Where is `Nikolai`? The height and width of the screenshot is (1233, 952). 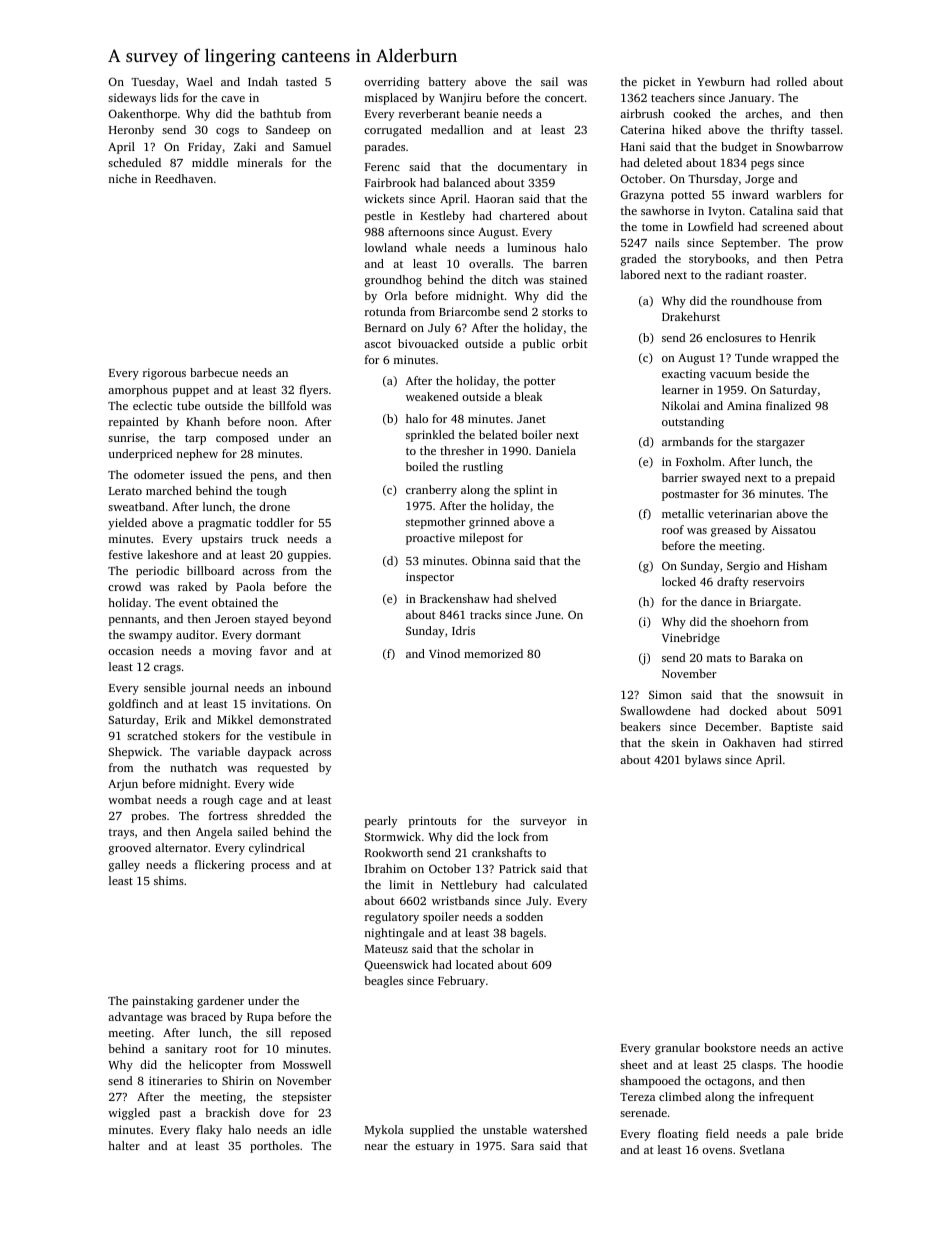 Nikolai is located at coordinates (681, 405).
